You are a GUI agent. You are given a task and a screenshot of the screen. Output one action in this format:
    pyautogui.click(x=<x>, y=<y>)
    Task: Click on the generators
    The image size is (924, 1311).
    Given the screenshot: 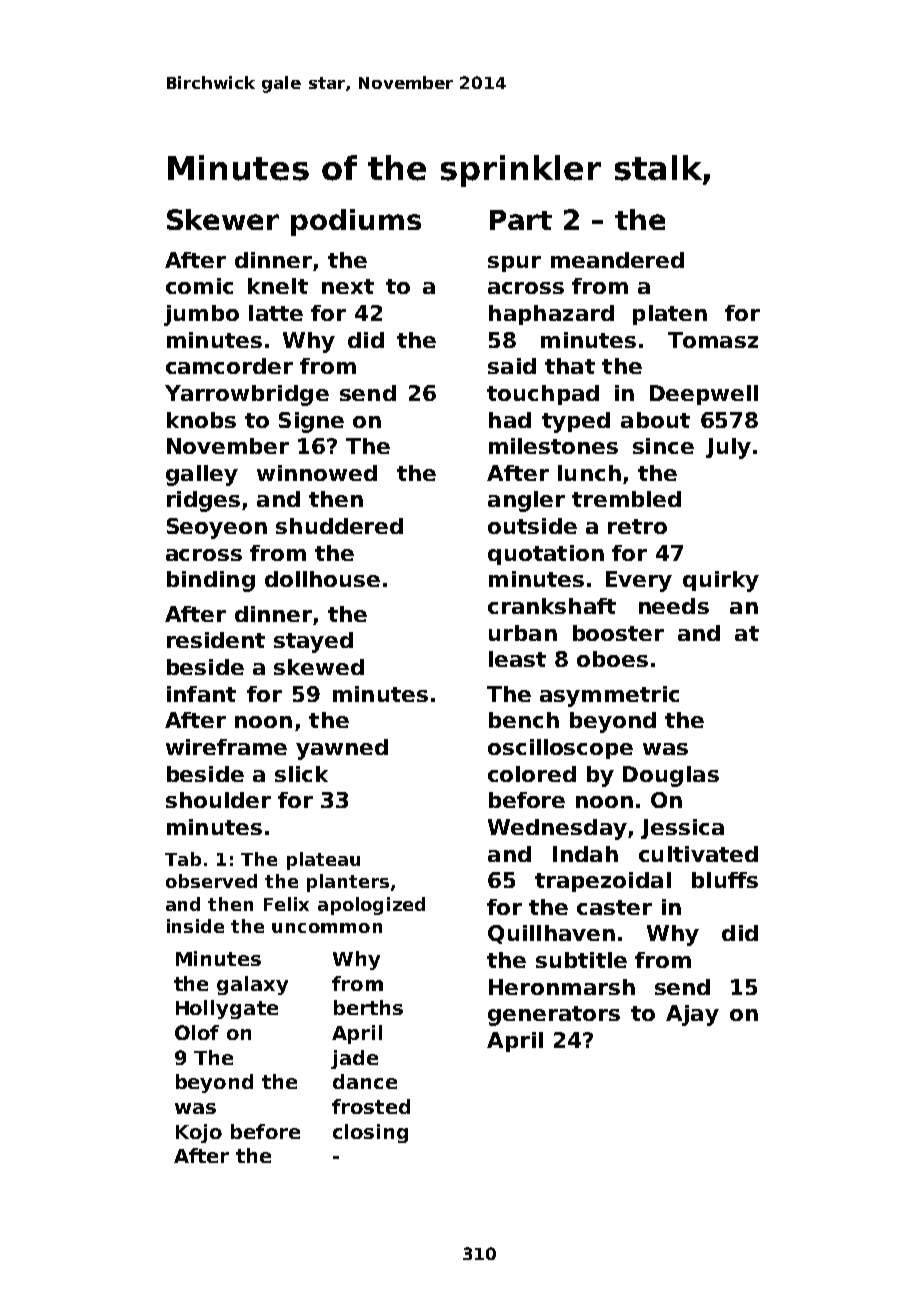 What is the action you would take?
    pyautogui.click(x=554, y=1016)
